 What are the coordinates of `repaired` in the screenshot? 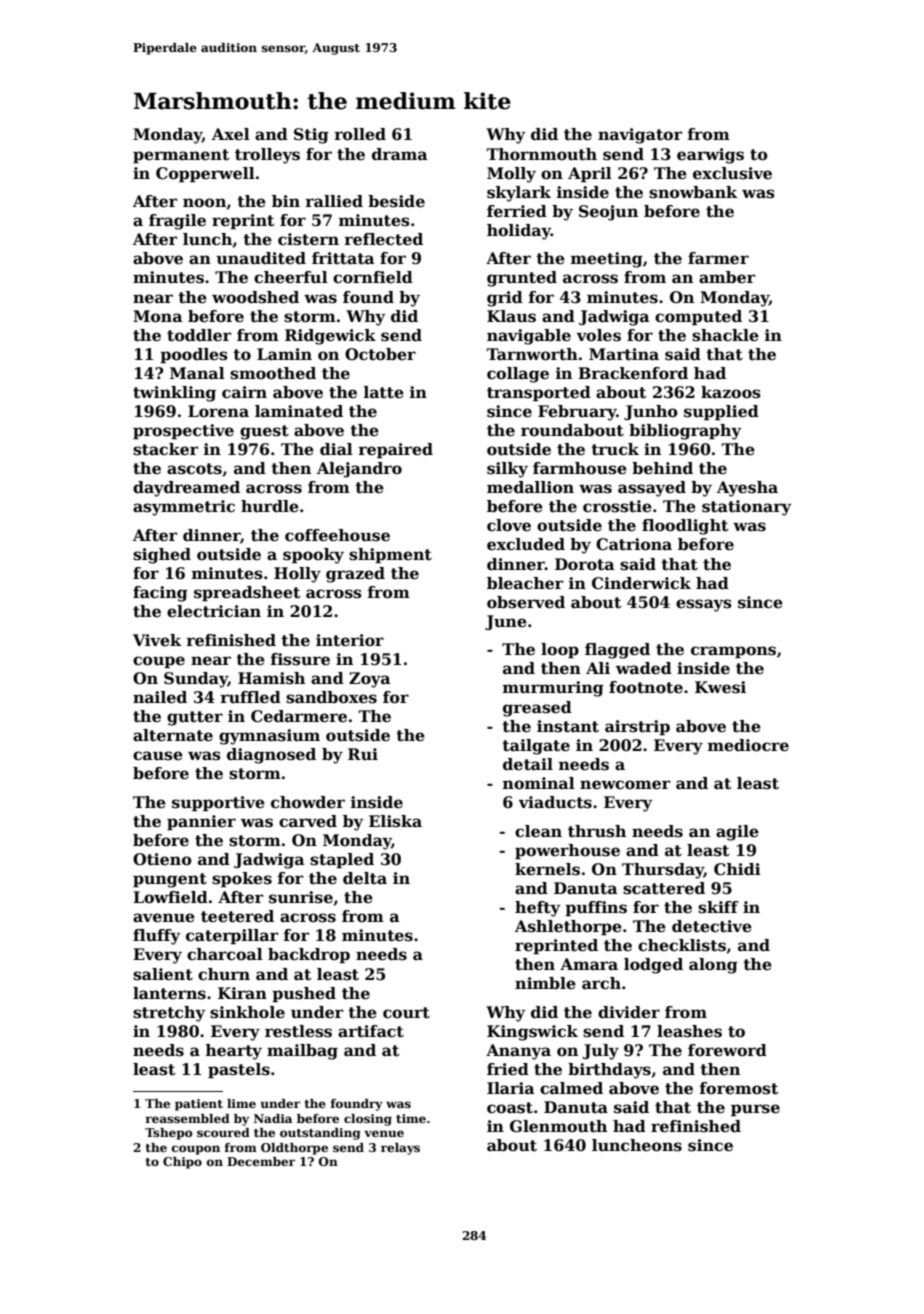 It's located at (395, 450).
